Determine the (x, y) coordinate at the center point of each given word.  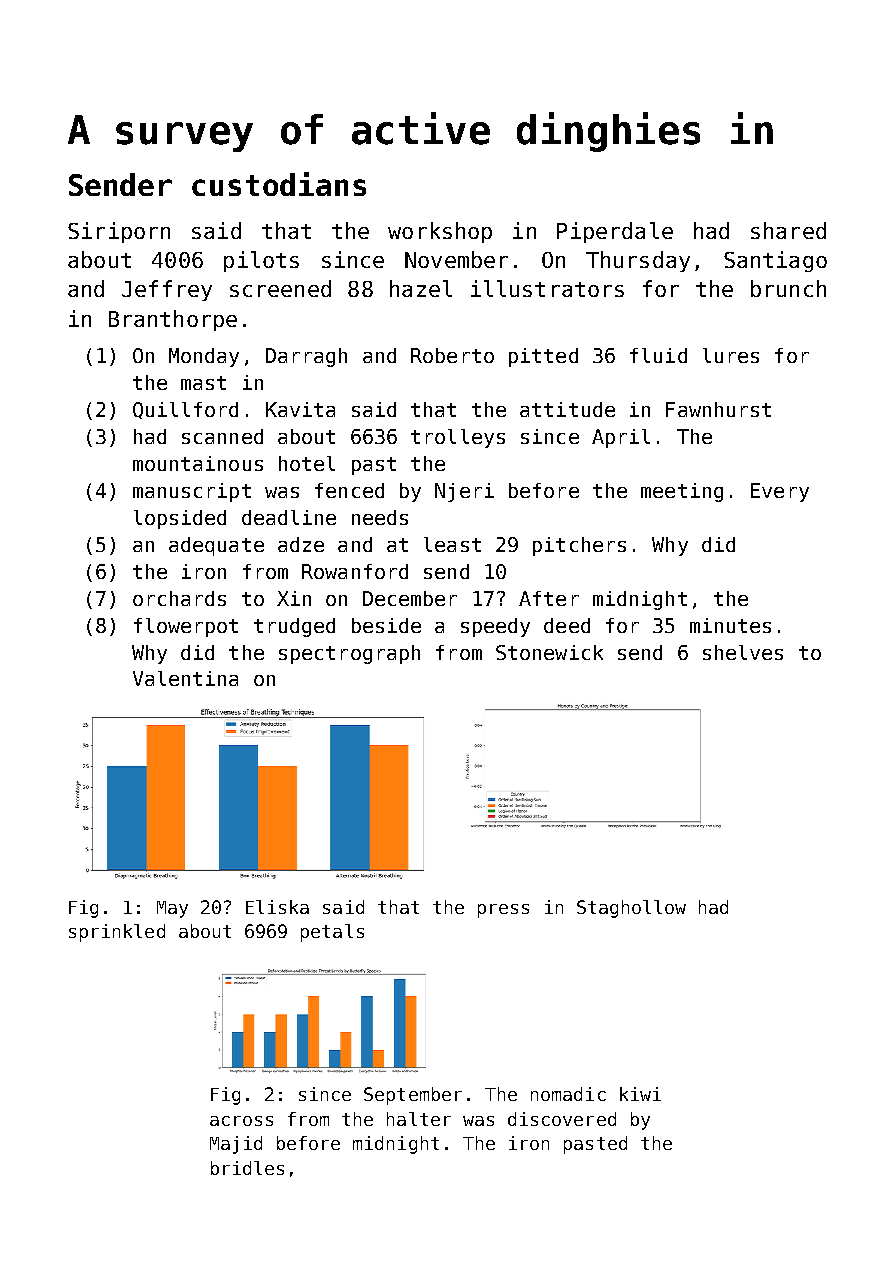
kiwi (640, 1094)
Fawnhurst (718, 409)
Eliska (277, 907)
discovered (562, 1119)
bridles (247, 1168)
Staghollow (631, 909)
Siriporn (119, 232)
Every (780, 492)
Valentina (185, 678)
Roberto (452, 355)
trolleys (458, 438)
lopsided (180, 519)
